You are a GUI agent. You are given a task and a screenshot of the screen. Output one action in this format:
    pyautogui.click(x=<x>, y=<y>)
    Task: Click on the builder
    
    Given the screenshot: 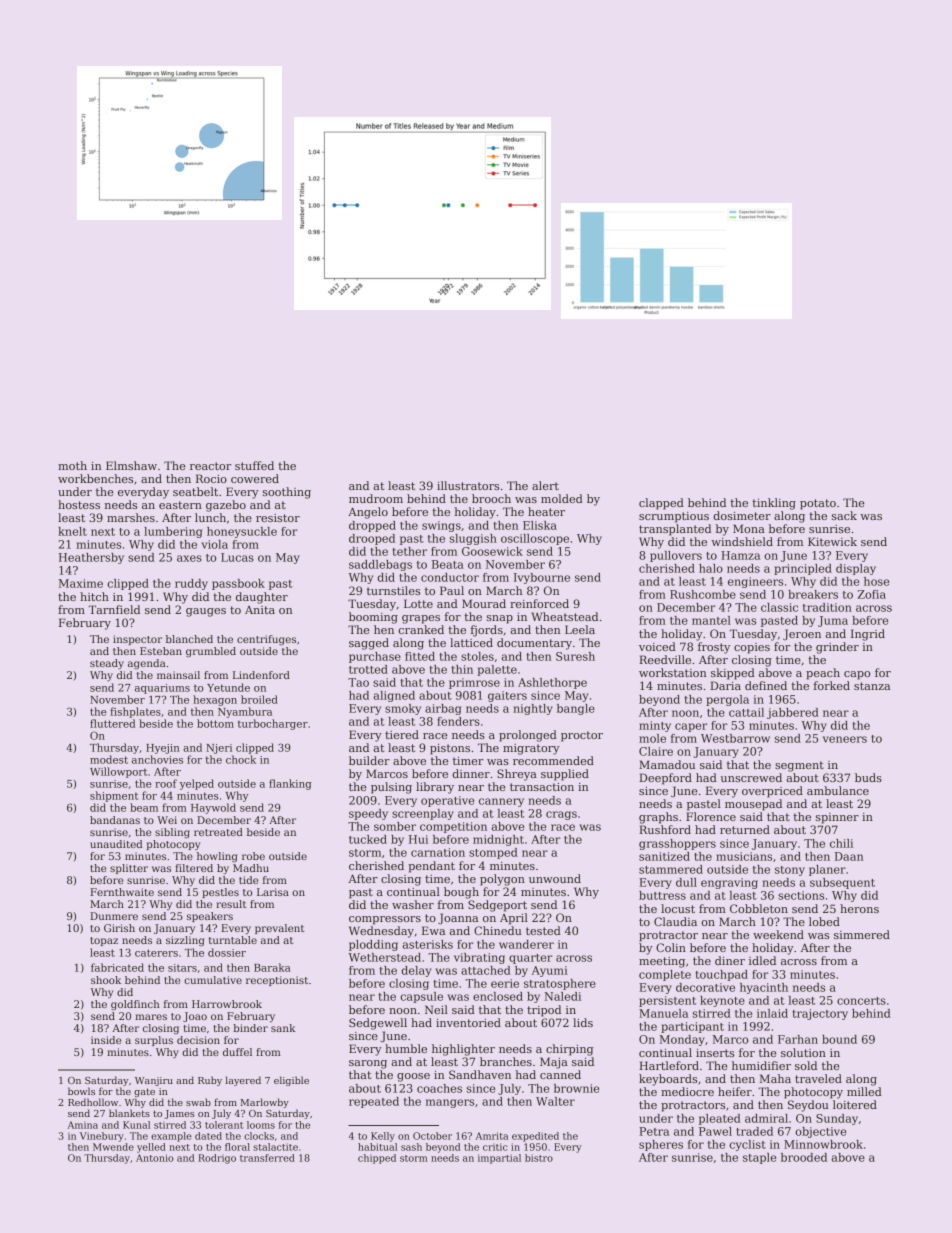 What is the action you would take?
    pyautogui.click(x=369, y=760)
